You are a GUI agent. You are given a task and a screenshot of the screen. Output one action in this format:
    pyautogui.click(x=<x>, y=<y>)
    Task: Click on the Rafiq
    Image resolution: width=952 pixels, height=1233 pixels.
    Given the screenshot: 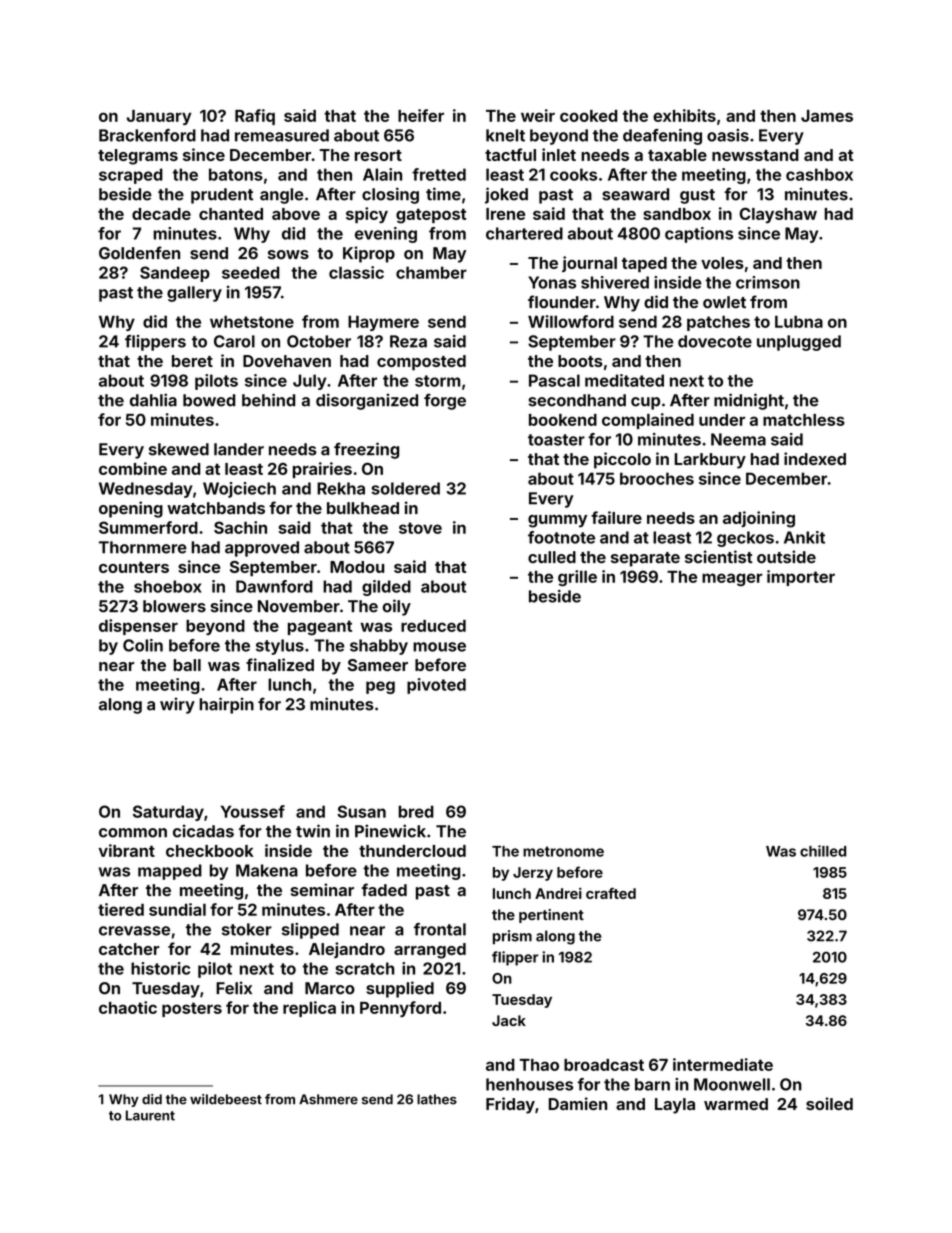 What is the action you would take?
    pyautogui.click(x=255, y=117)
